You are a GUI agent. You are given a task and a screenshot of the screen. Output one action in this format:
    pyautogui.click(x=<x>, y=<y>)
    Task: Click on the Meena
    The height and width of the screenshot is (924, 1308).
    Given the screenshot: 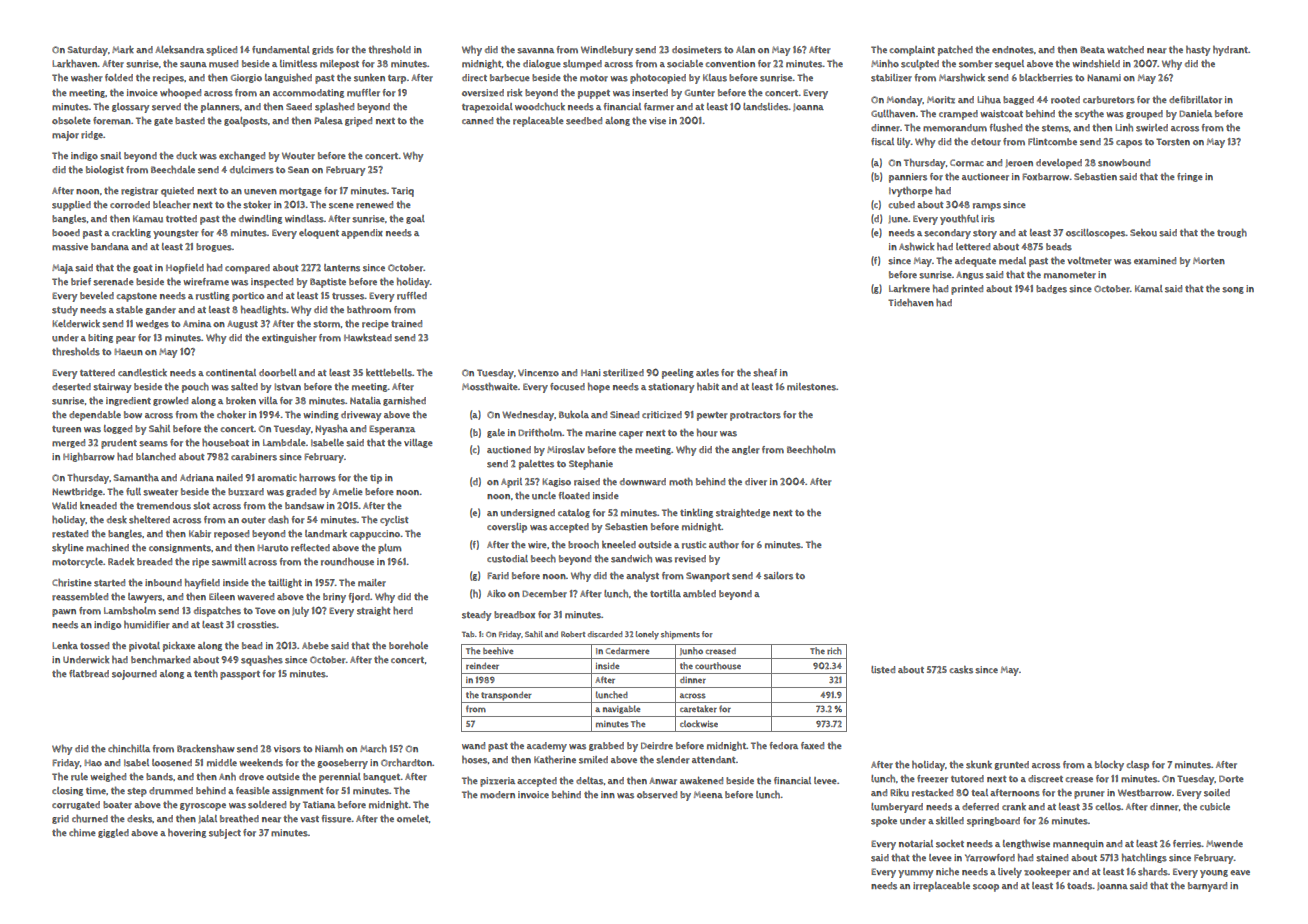 What is the action you would take?
    pyautogui.click(x=708, y=794)
